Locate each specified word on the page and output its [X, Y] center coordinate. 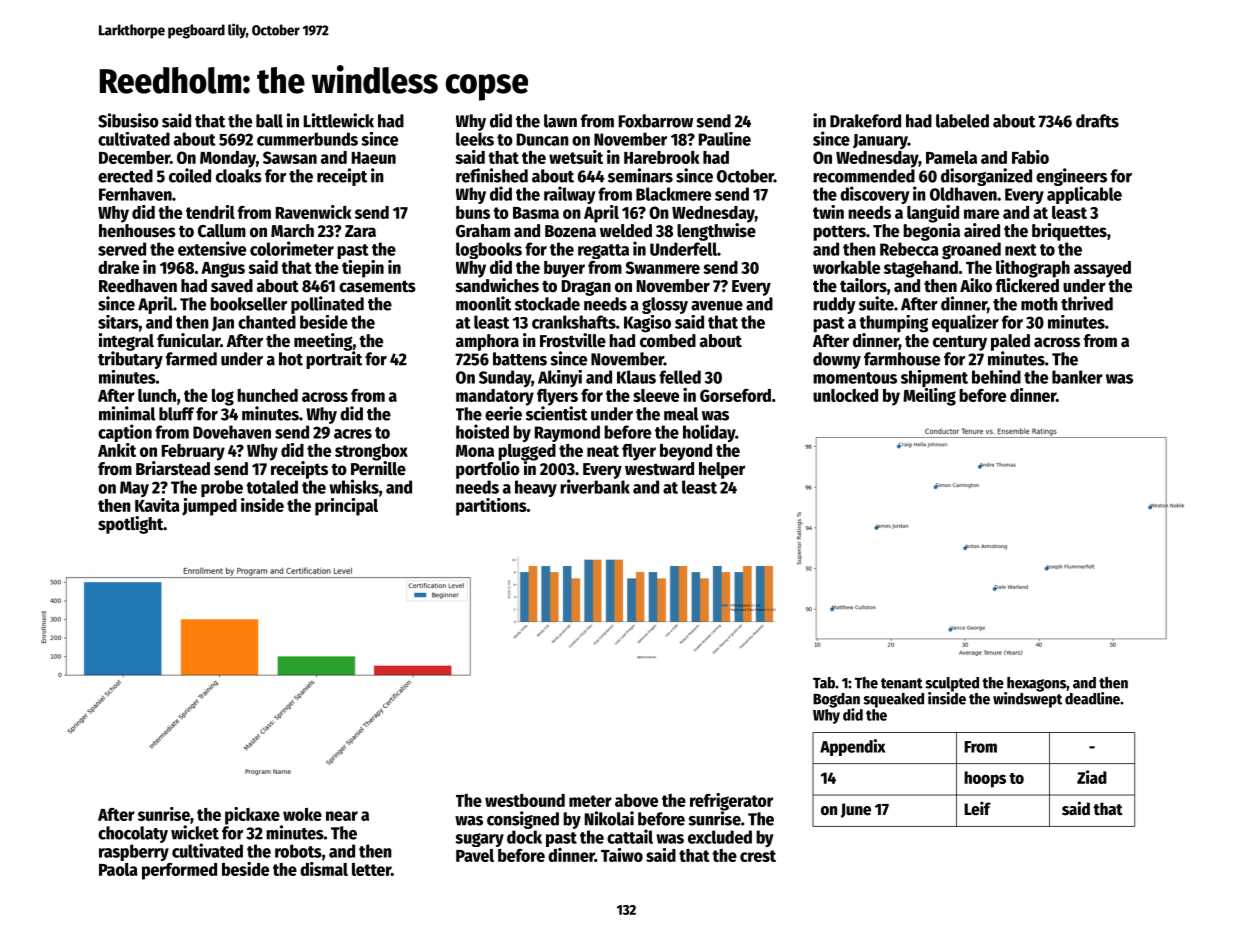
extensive [212, 248]
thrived [1087, 303]
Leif [977, 808]
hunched [267, 395]
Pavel [475, 855]
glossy [665, 305]
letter [371, 869]
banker [1077, 377]
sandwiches [497, 285]
